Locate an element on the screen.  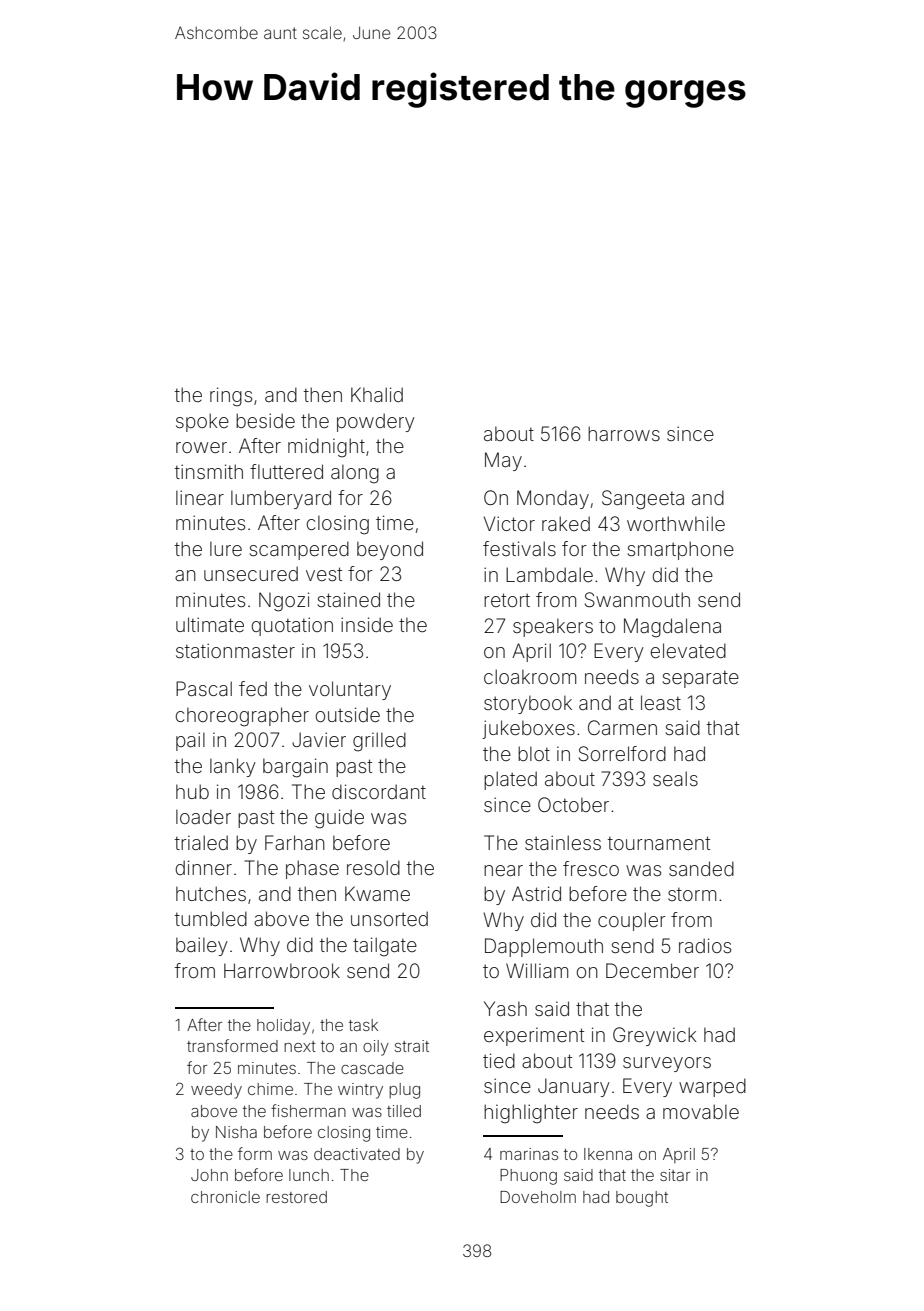
fisherman is located at coordinates (308, 1110).
